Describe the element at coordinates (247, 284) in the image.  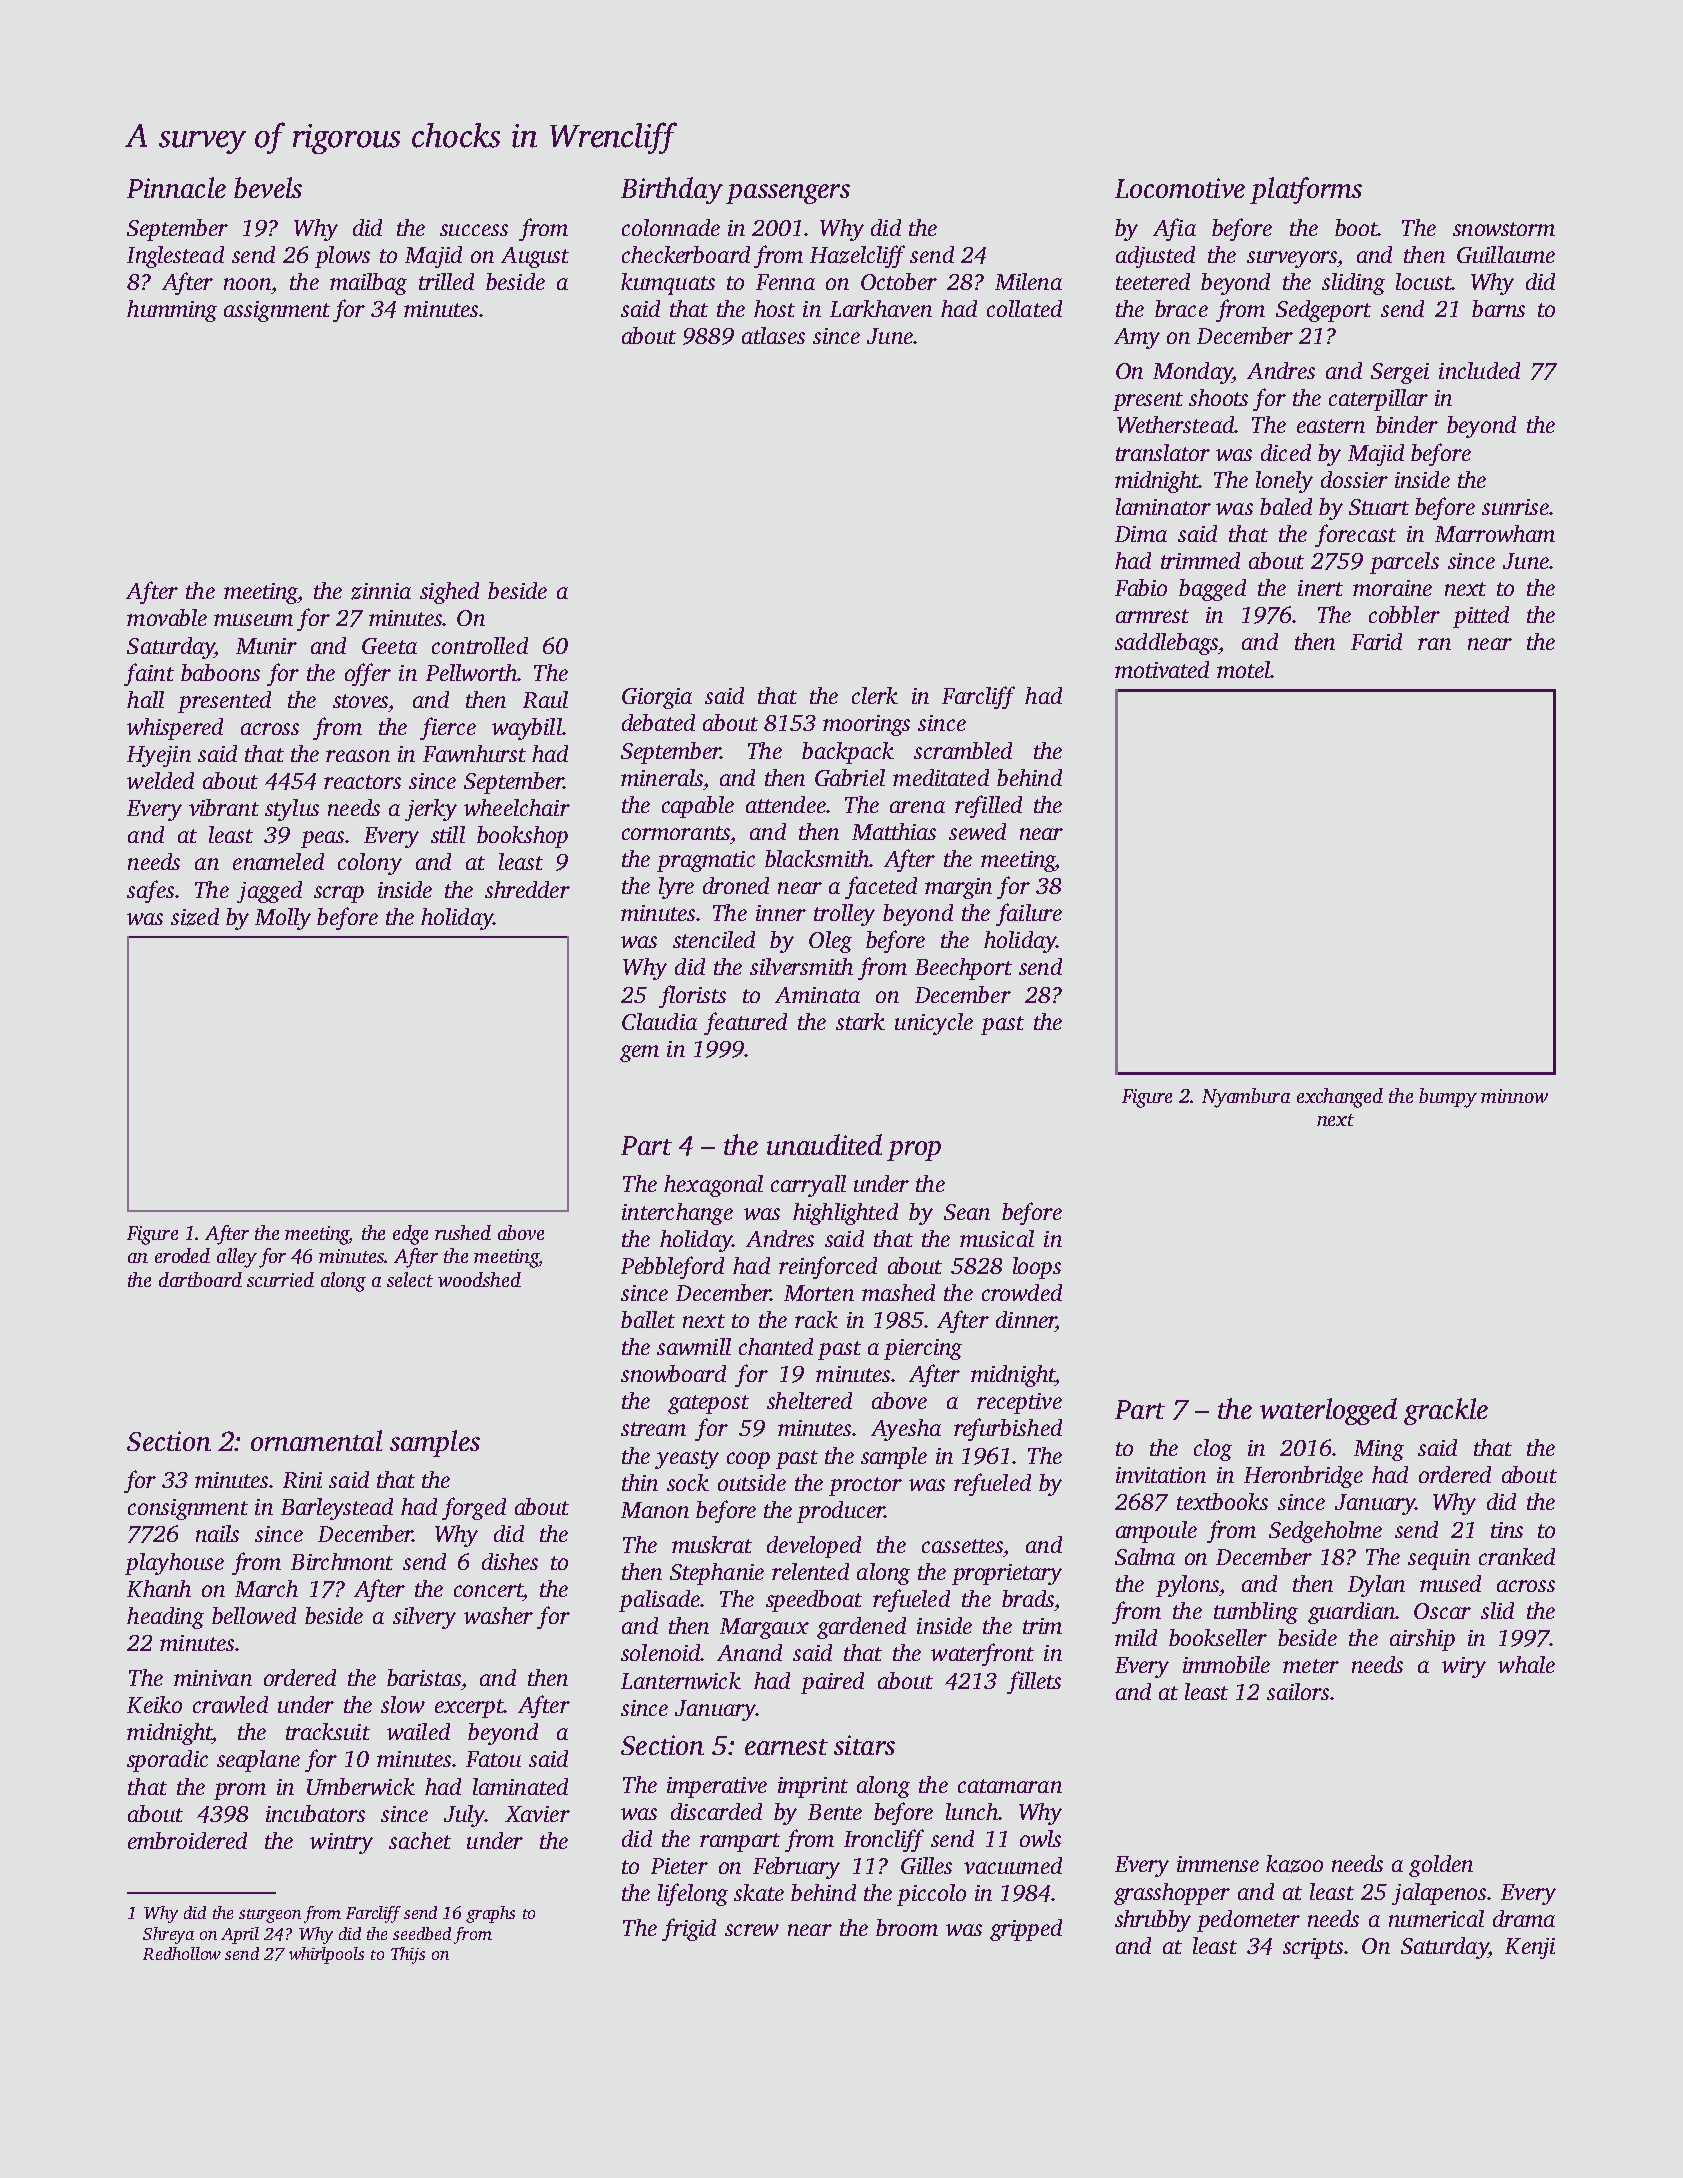
I see `noon` at that location.
